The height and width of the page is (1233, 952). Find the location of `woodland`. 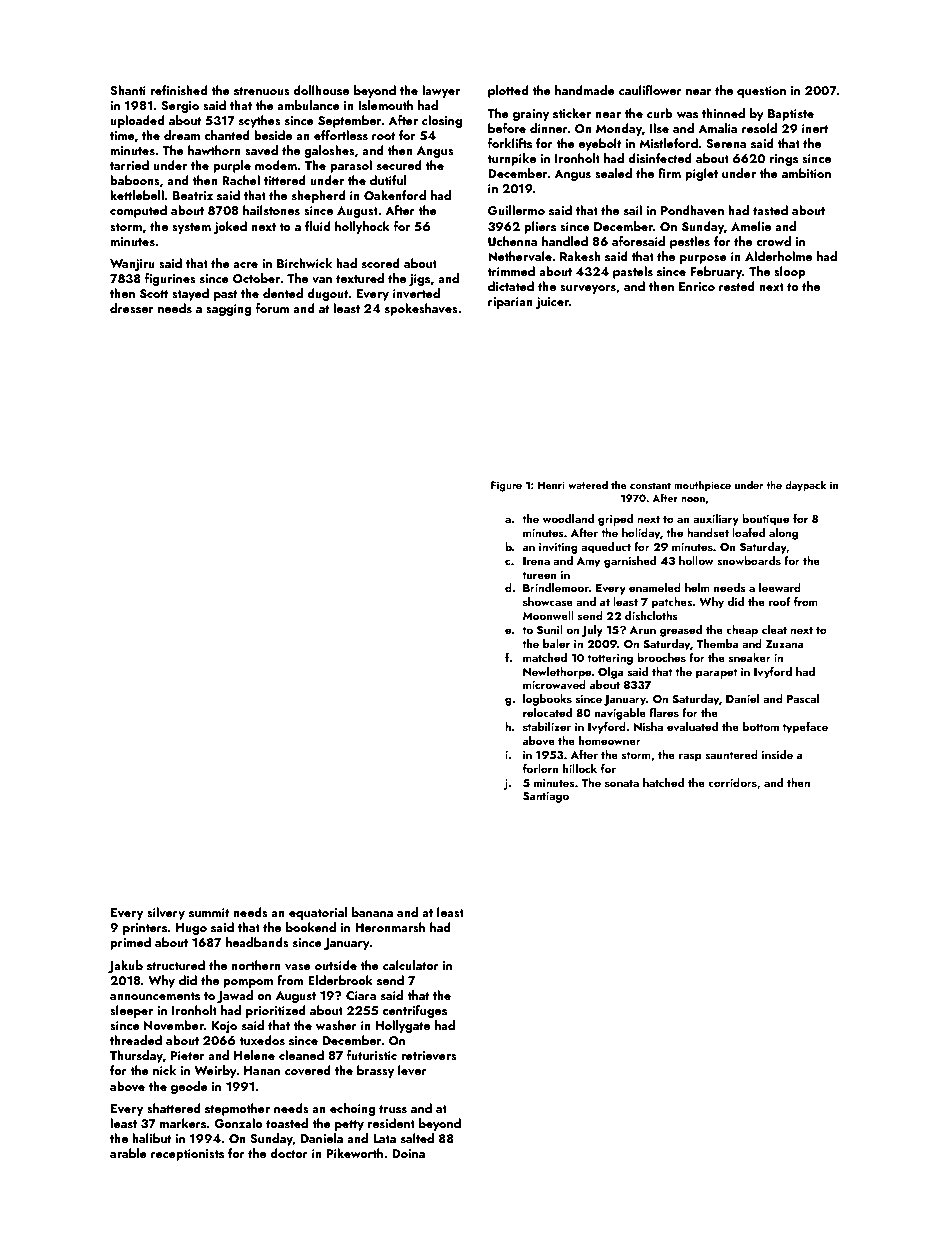

woodland is located at coordinates (568, 518).
